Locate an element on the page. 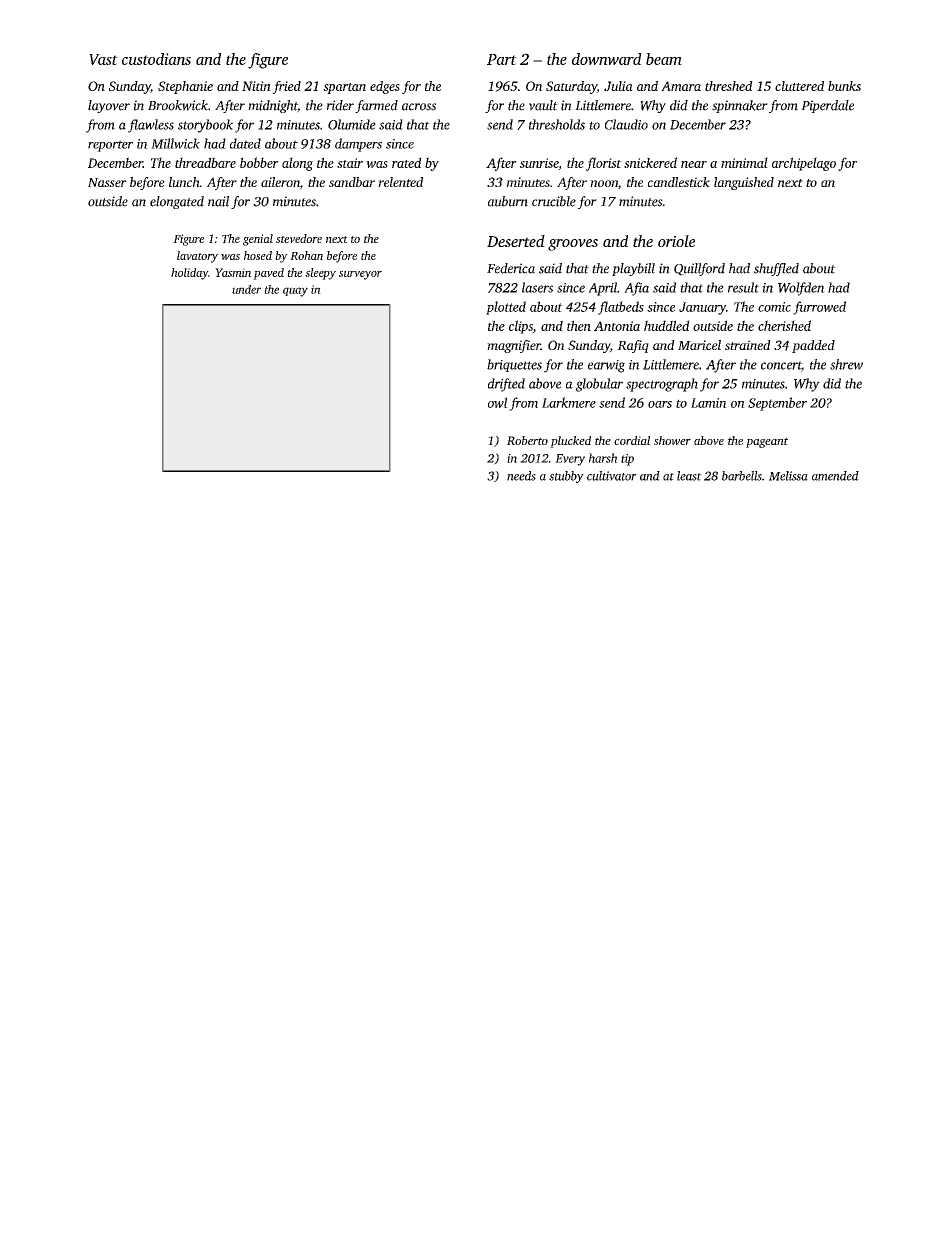 This document has height=1233, width=952. custodians is located at coordinates (156, 59).
